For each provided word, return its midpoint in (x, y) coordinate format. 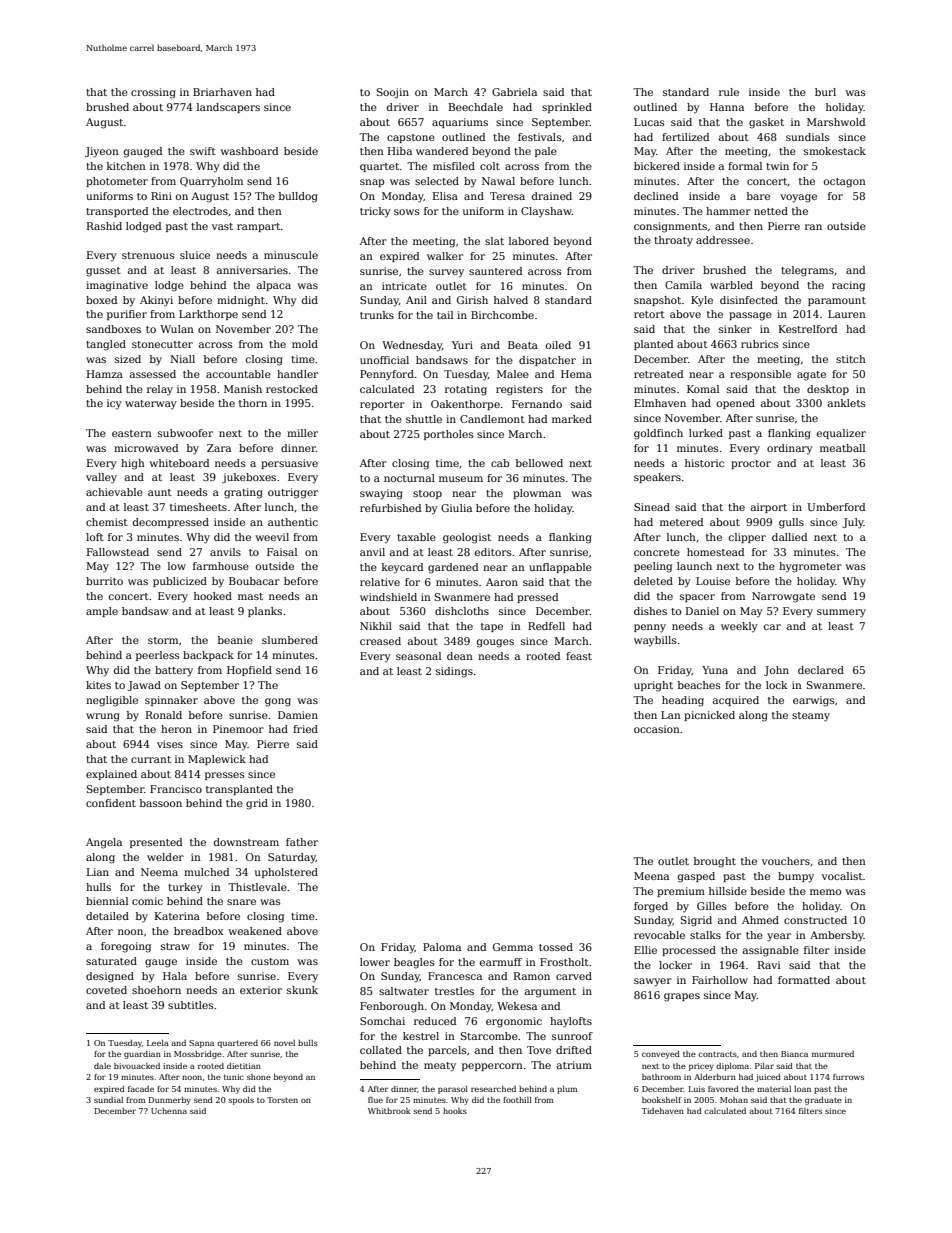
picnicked (709, 716)
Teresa (507, 196)
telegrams (807, 271)
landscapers (228, 108)
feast (579, 656)
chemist (107, 522)
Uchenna (169, 1111)
